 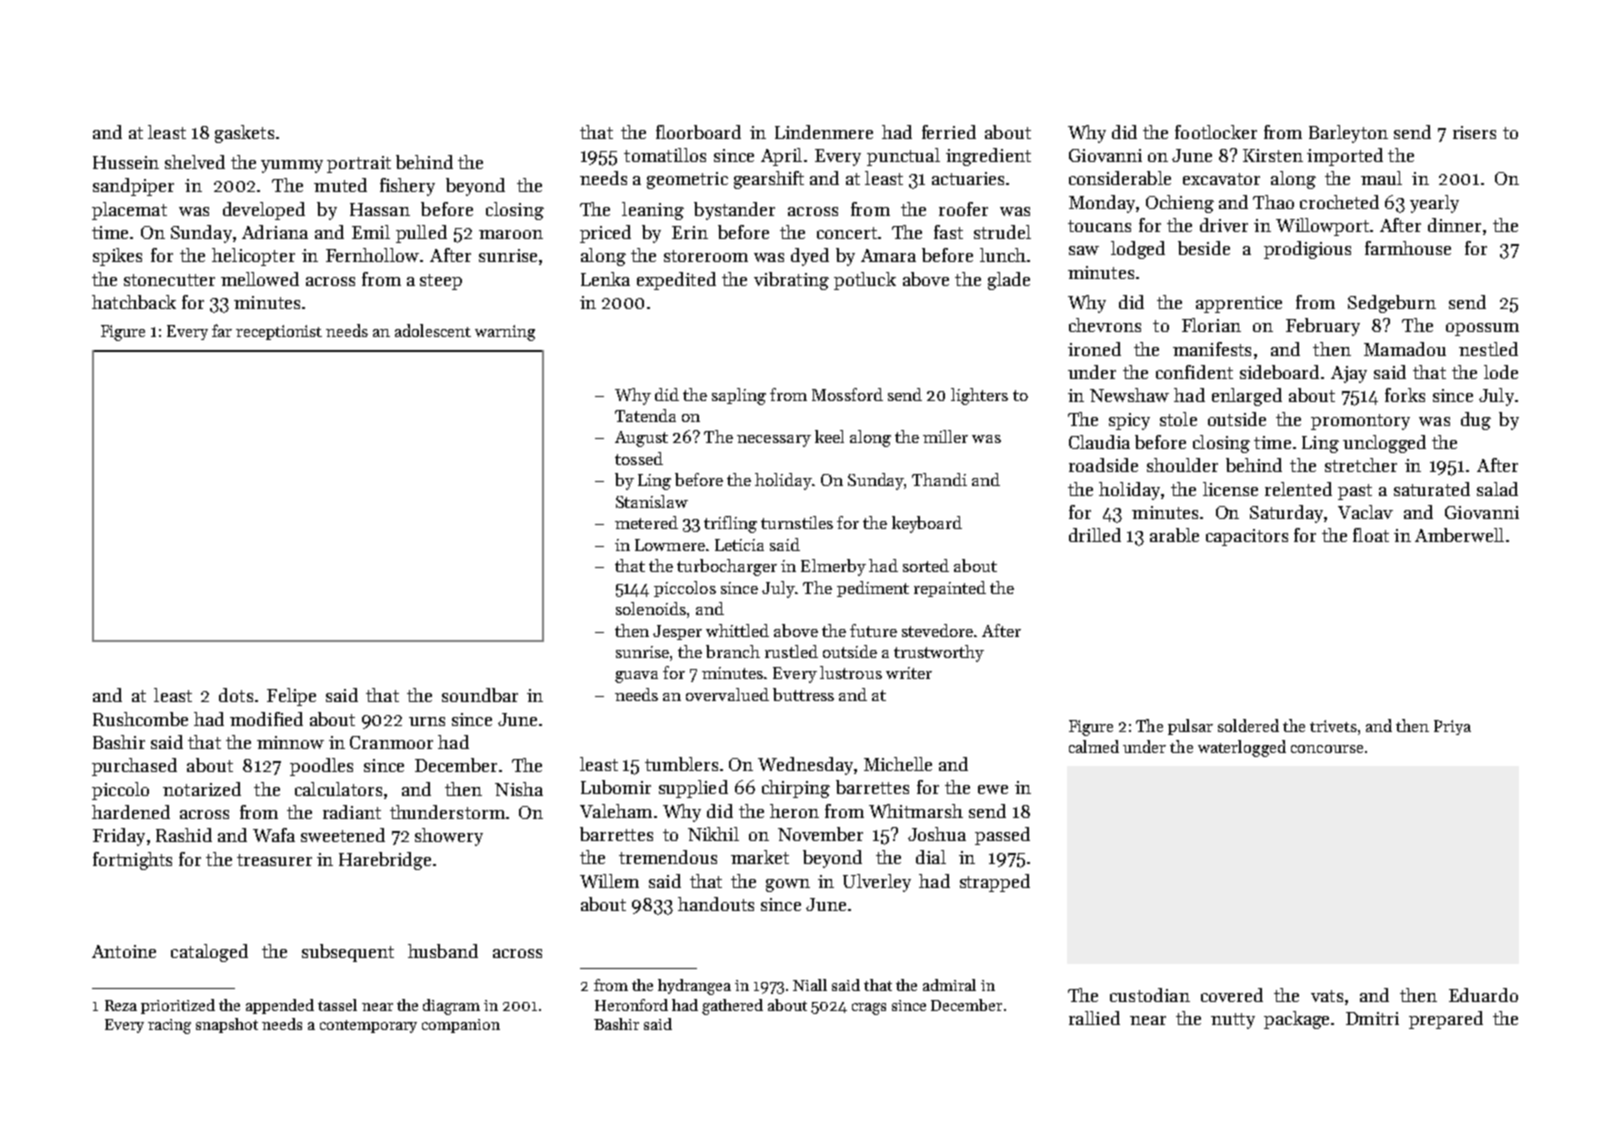 I want to click on purchased, so click(x=134, y=767).
